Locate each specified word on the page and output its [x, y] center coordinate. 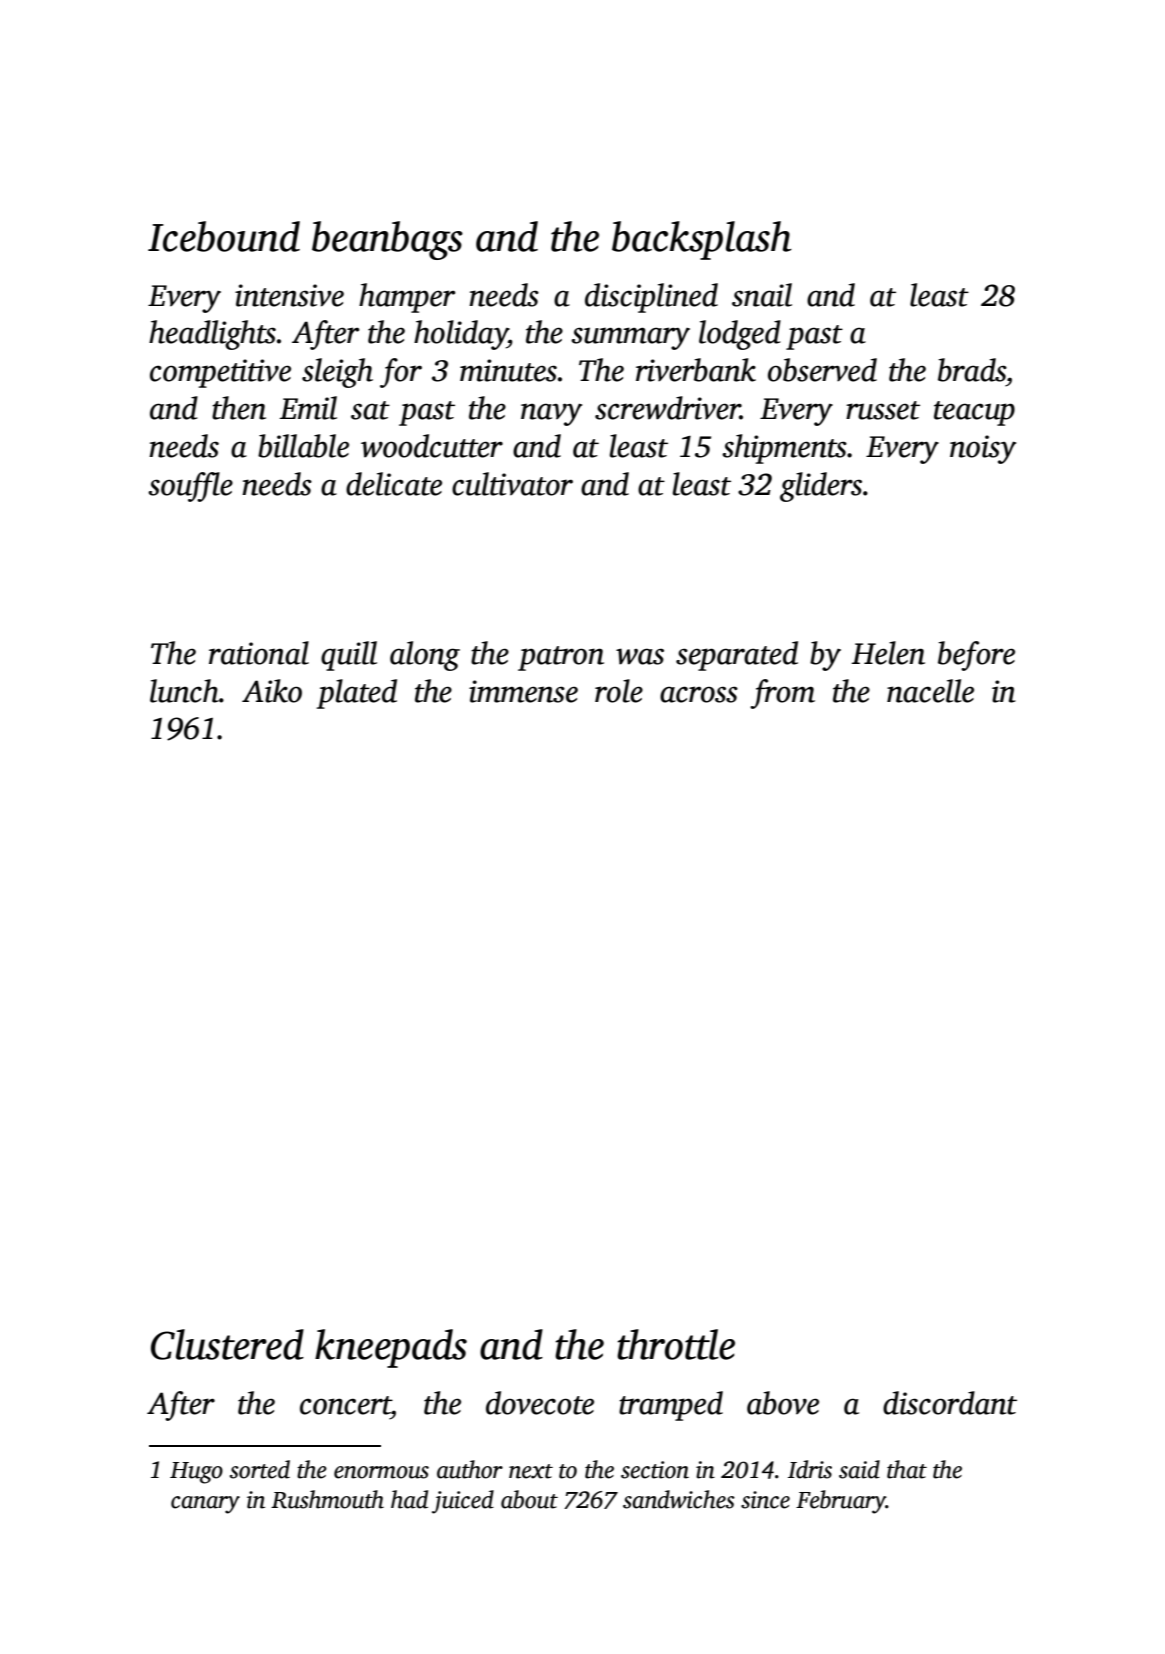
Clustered [227, 1344]
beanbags [387, 240]
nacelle [930, 691]
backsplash [702, 240]
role [619, 691]
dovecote [540, 1403]
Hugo [196, 1473]
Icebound [224, 236]
